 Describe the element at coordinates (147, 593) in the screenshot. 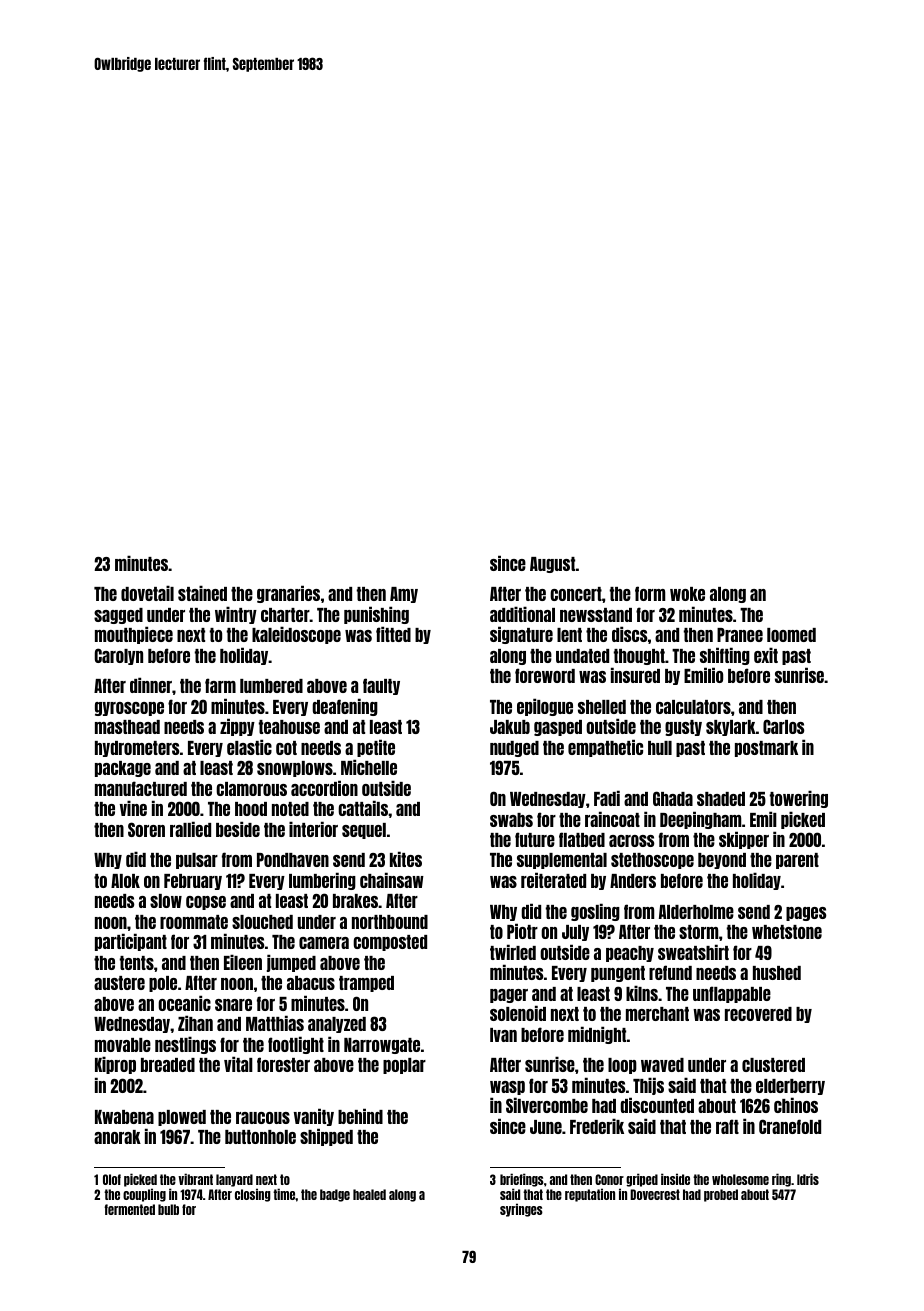

I see `dovetail` at that location.
